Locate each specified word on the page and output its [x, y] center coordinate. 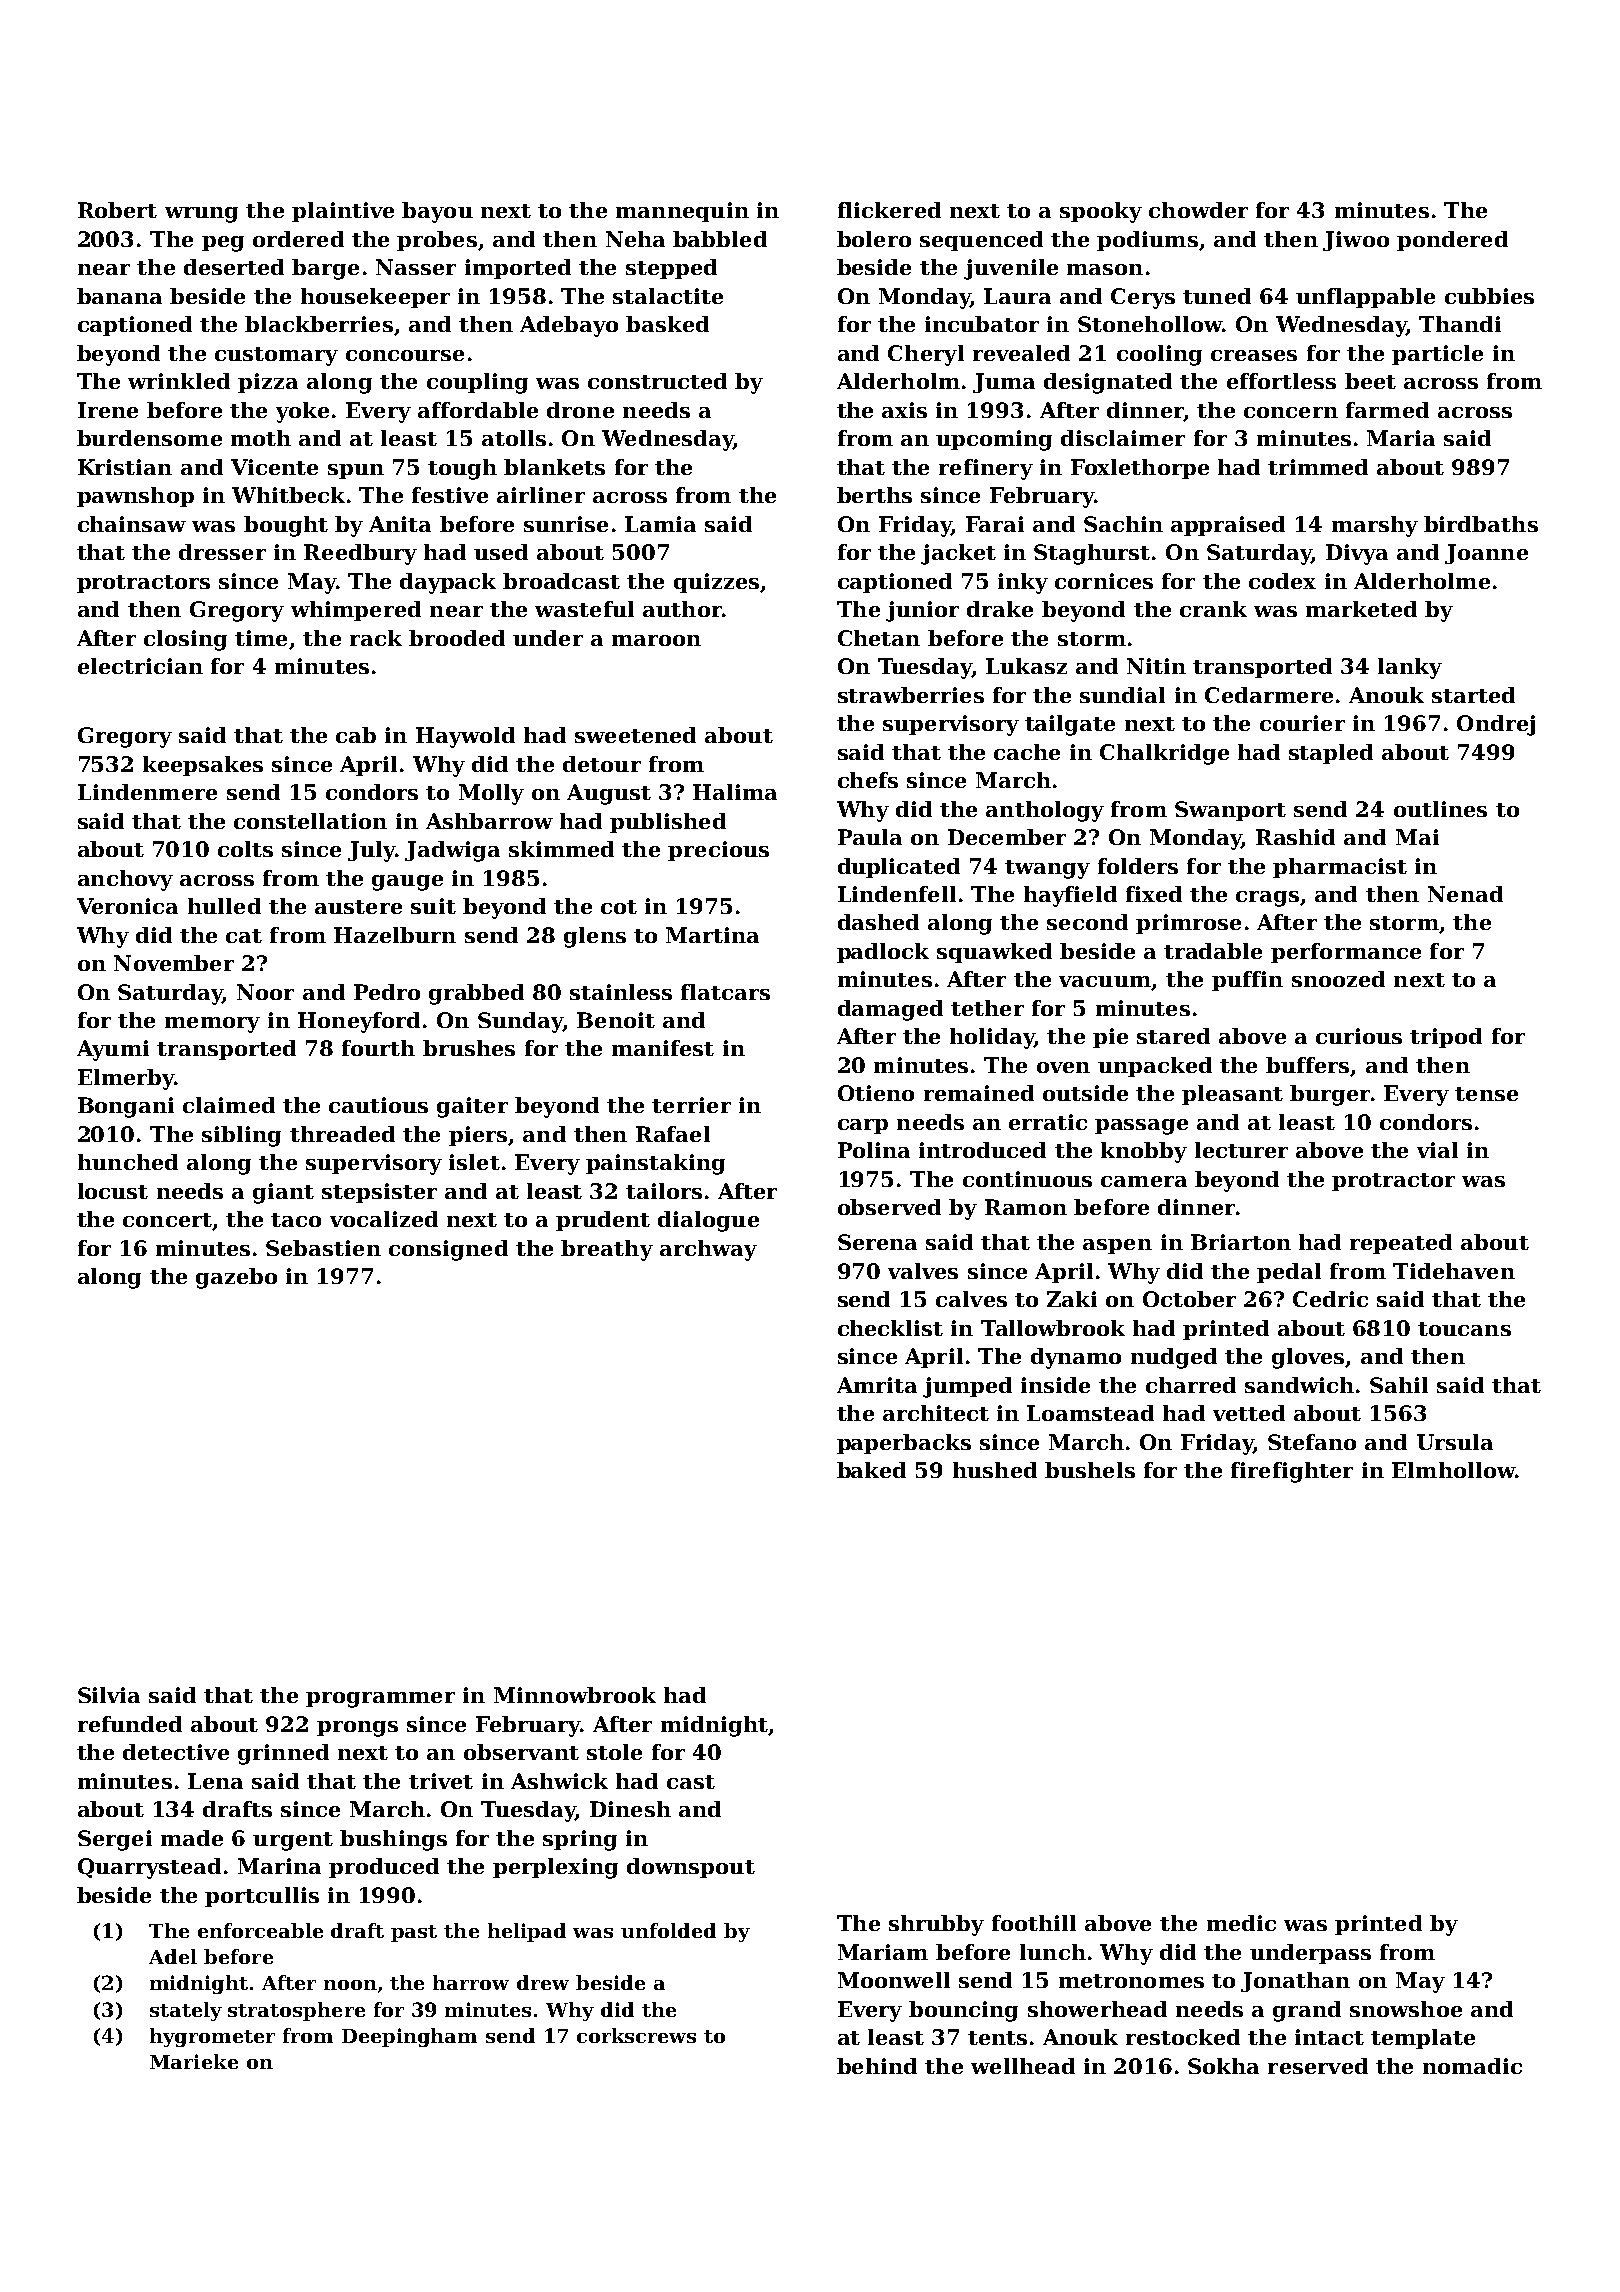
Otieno [876, 1093]
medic [1241, 1923]
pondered [1452, 241]
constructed [657, 381]
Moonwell [894, 1980]
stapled [1331, 754]
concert [167, 1220]
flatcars [725, 992]
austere [358, 907]
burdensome [149, 438]
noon [350, 1985]
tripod [1446, 1038]
